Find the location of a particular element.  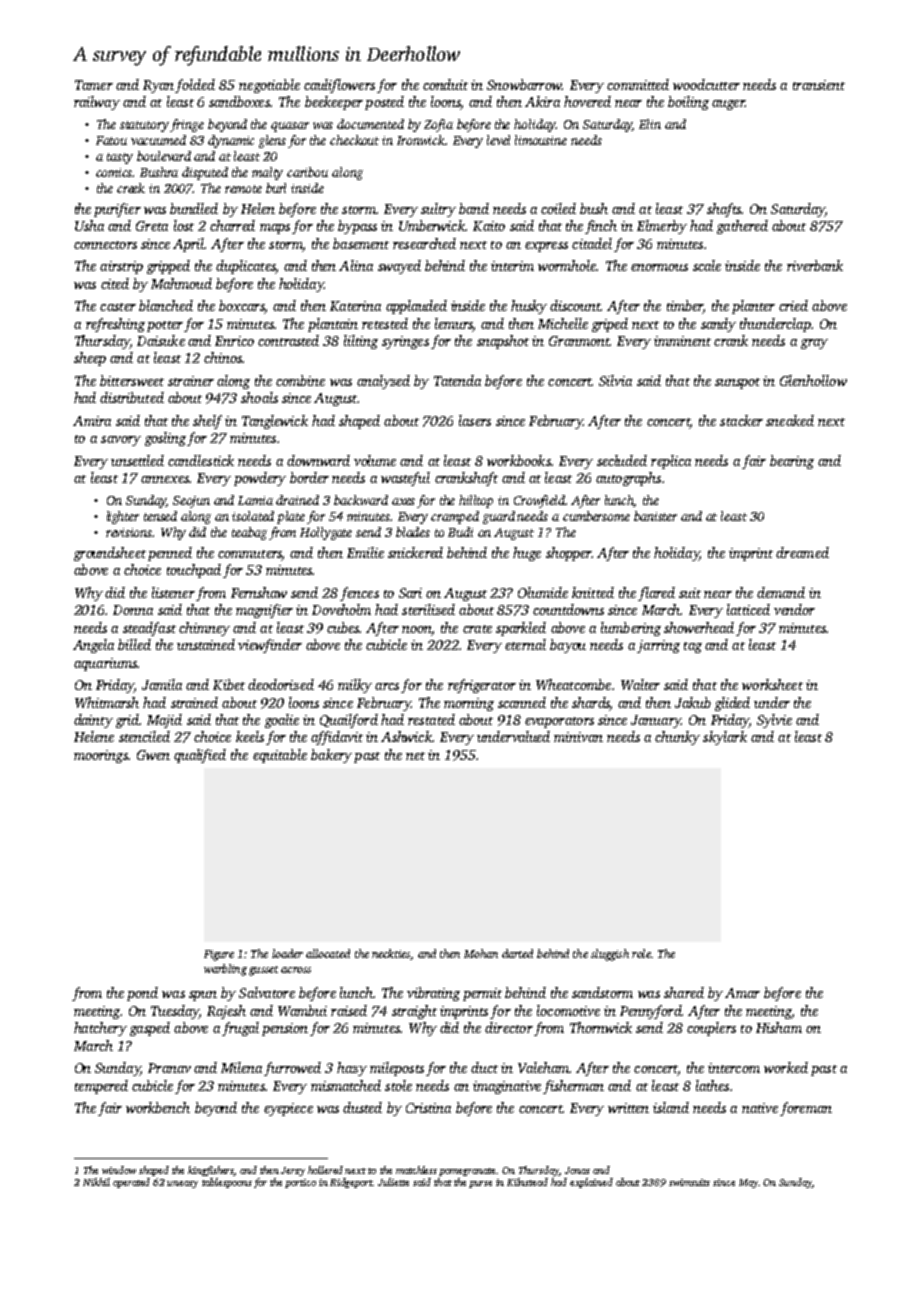

bypass is located at coordinates (357, 227).
